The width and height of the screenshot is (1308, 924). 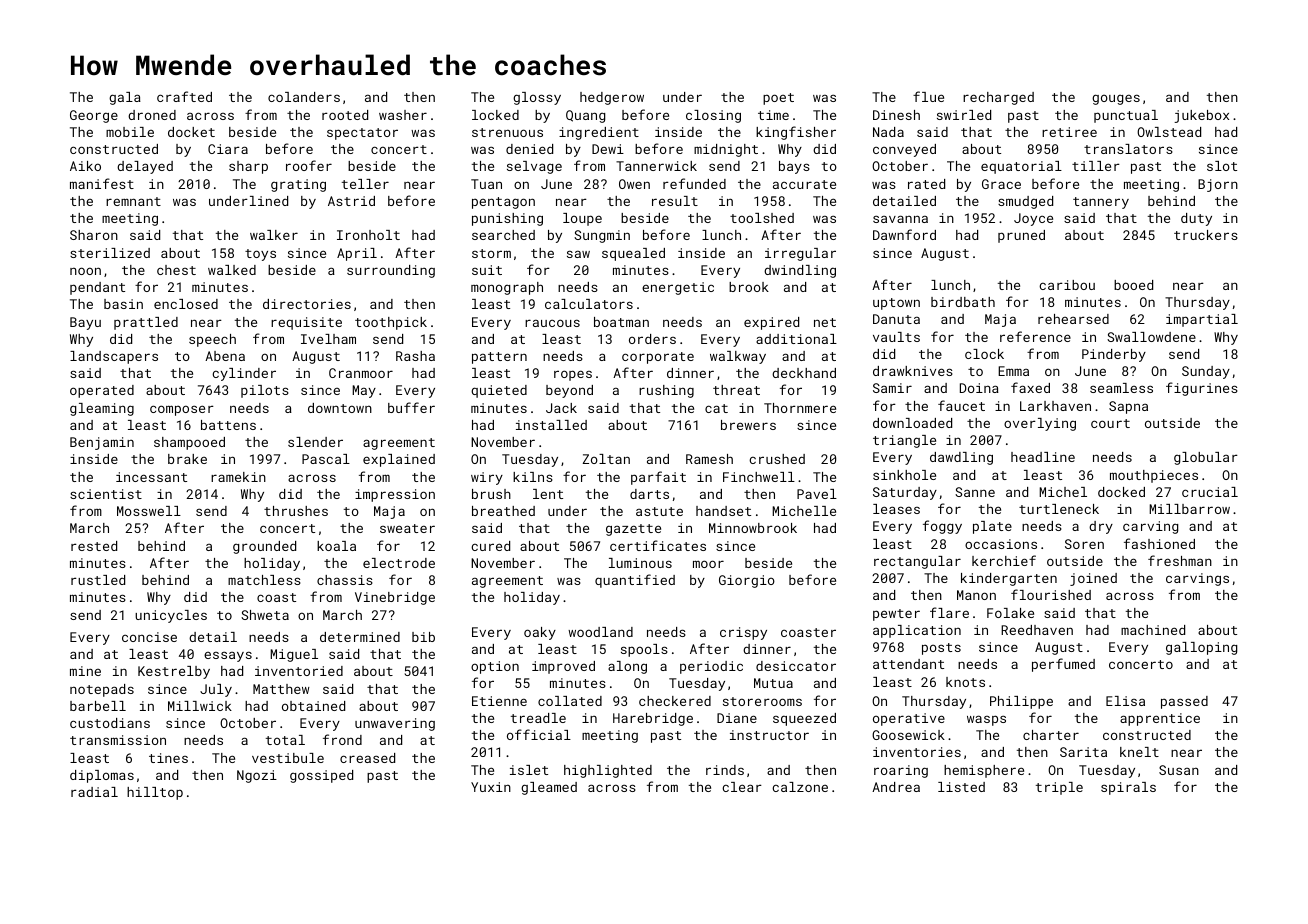 What do you see at coordinates (94, 116) in the screenshot?
I see `George` at bounding box center [94, 116].
